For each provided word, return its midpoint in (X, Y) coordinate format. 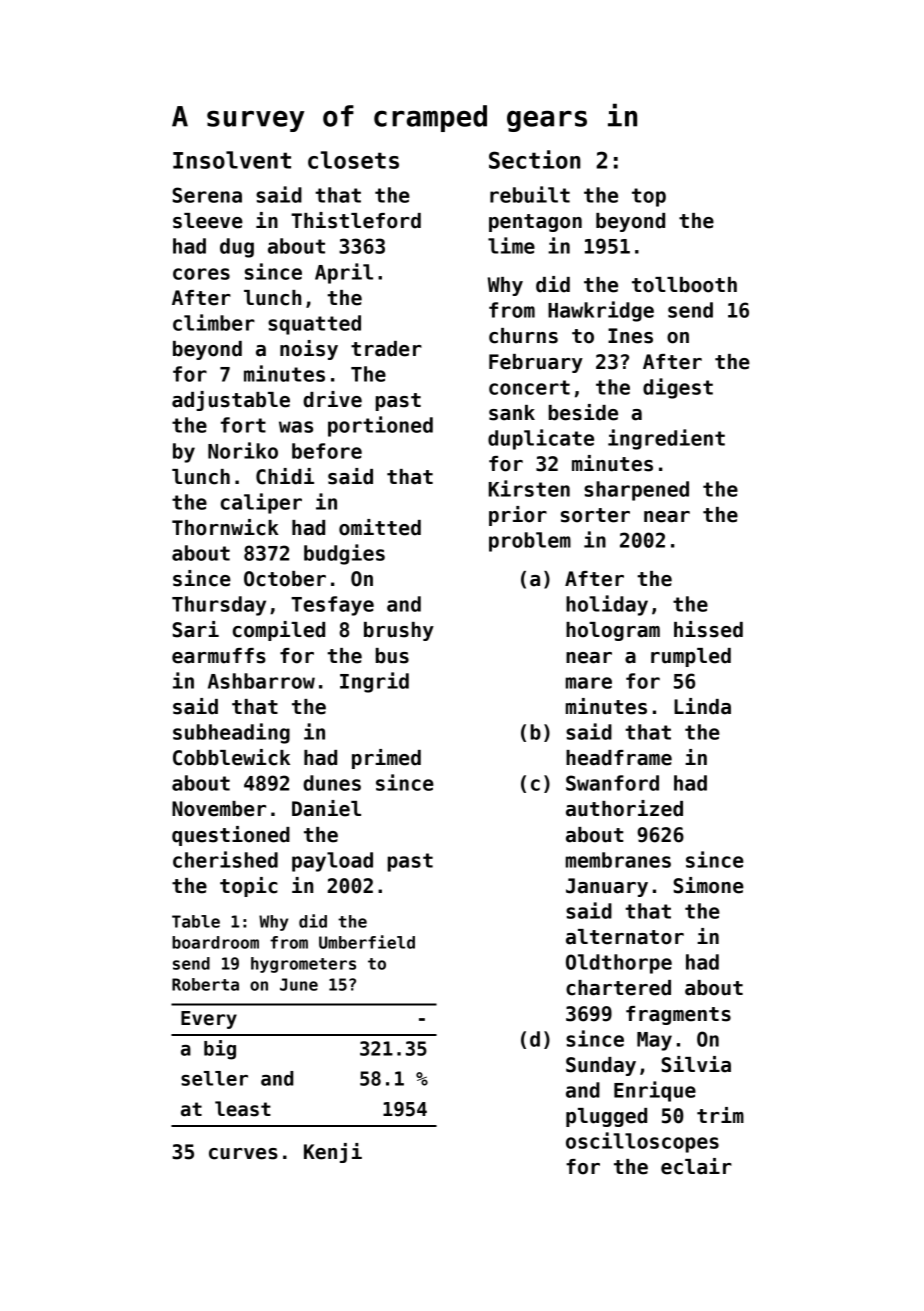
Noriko (243, 450)
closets (353, 160)
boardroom (215, 942)
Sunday (601, 1066)
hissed (708, 629)
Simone (708, 885)
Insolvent (232, 160)
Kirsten (529, 488)
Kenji (333, 1153)
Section (534, 159)
